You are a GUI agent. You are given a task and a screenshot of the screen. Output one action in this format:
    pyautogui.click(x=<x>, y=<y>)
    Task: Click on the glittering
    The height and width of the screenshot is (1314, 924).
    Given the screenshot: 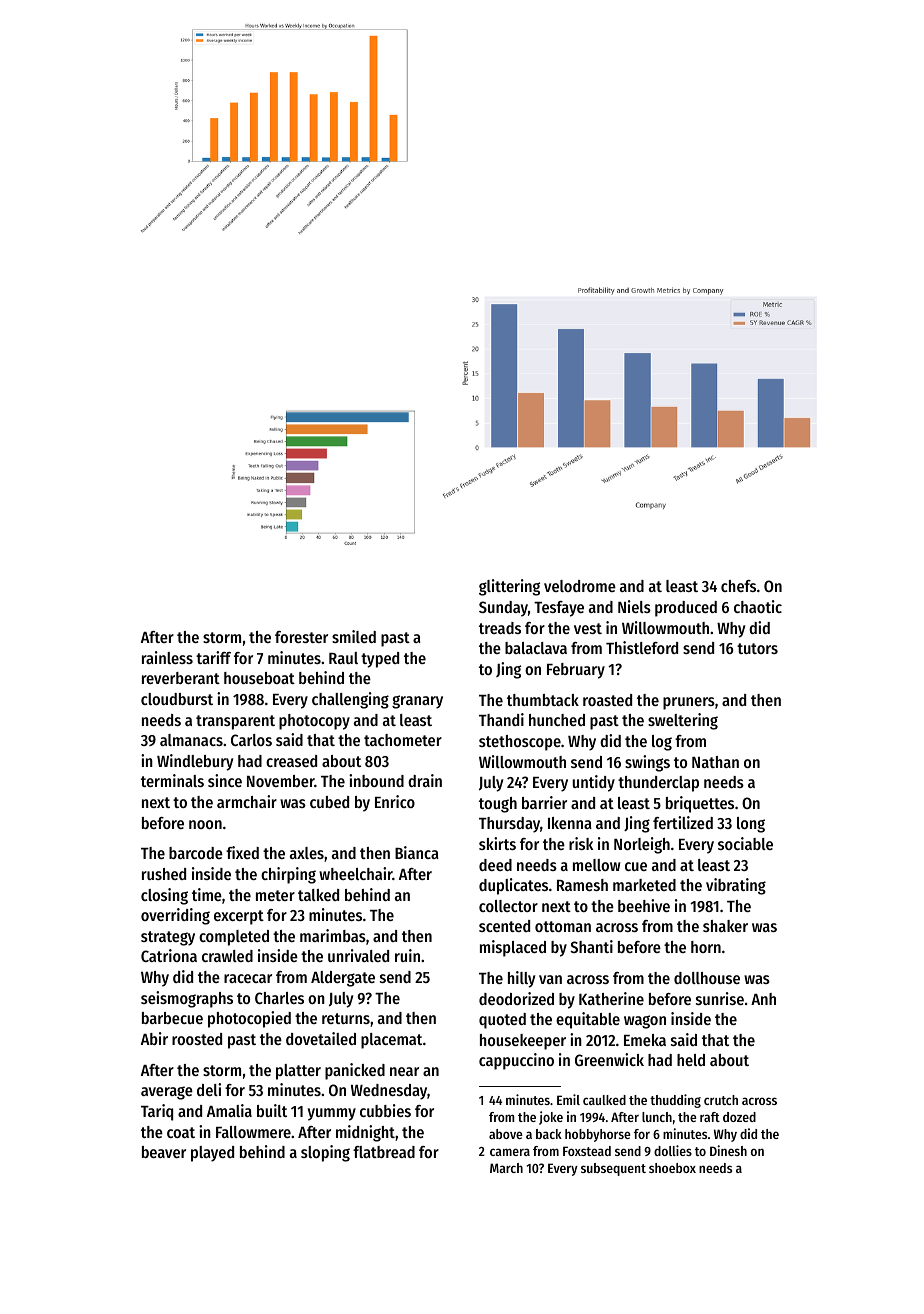 What is the action you would take?
    pyautogui.click(x=509, y=587)
